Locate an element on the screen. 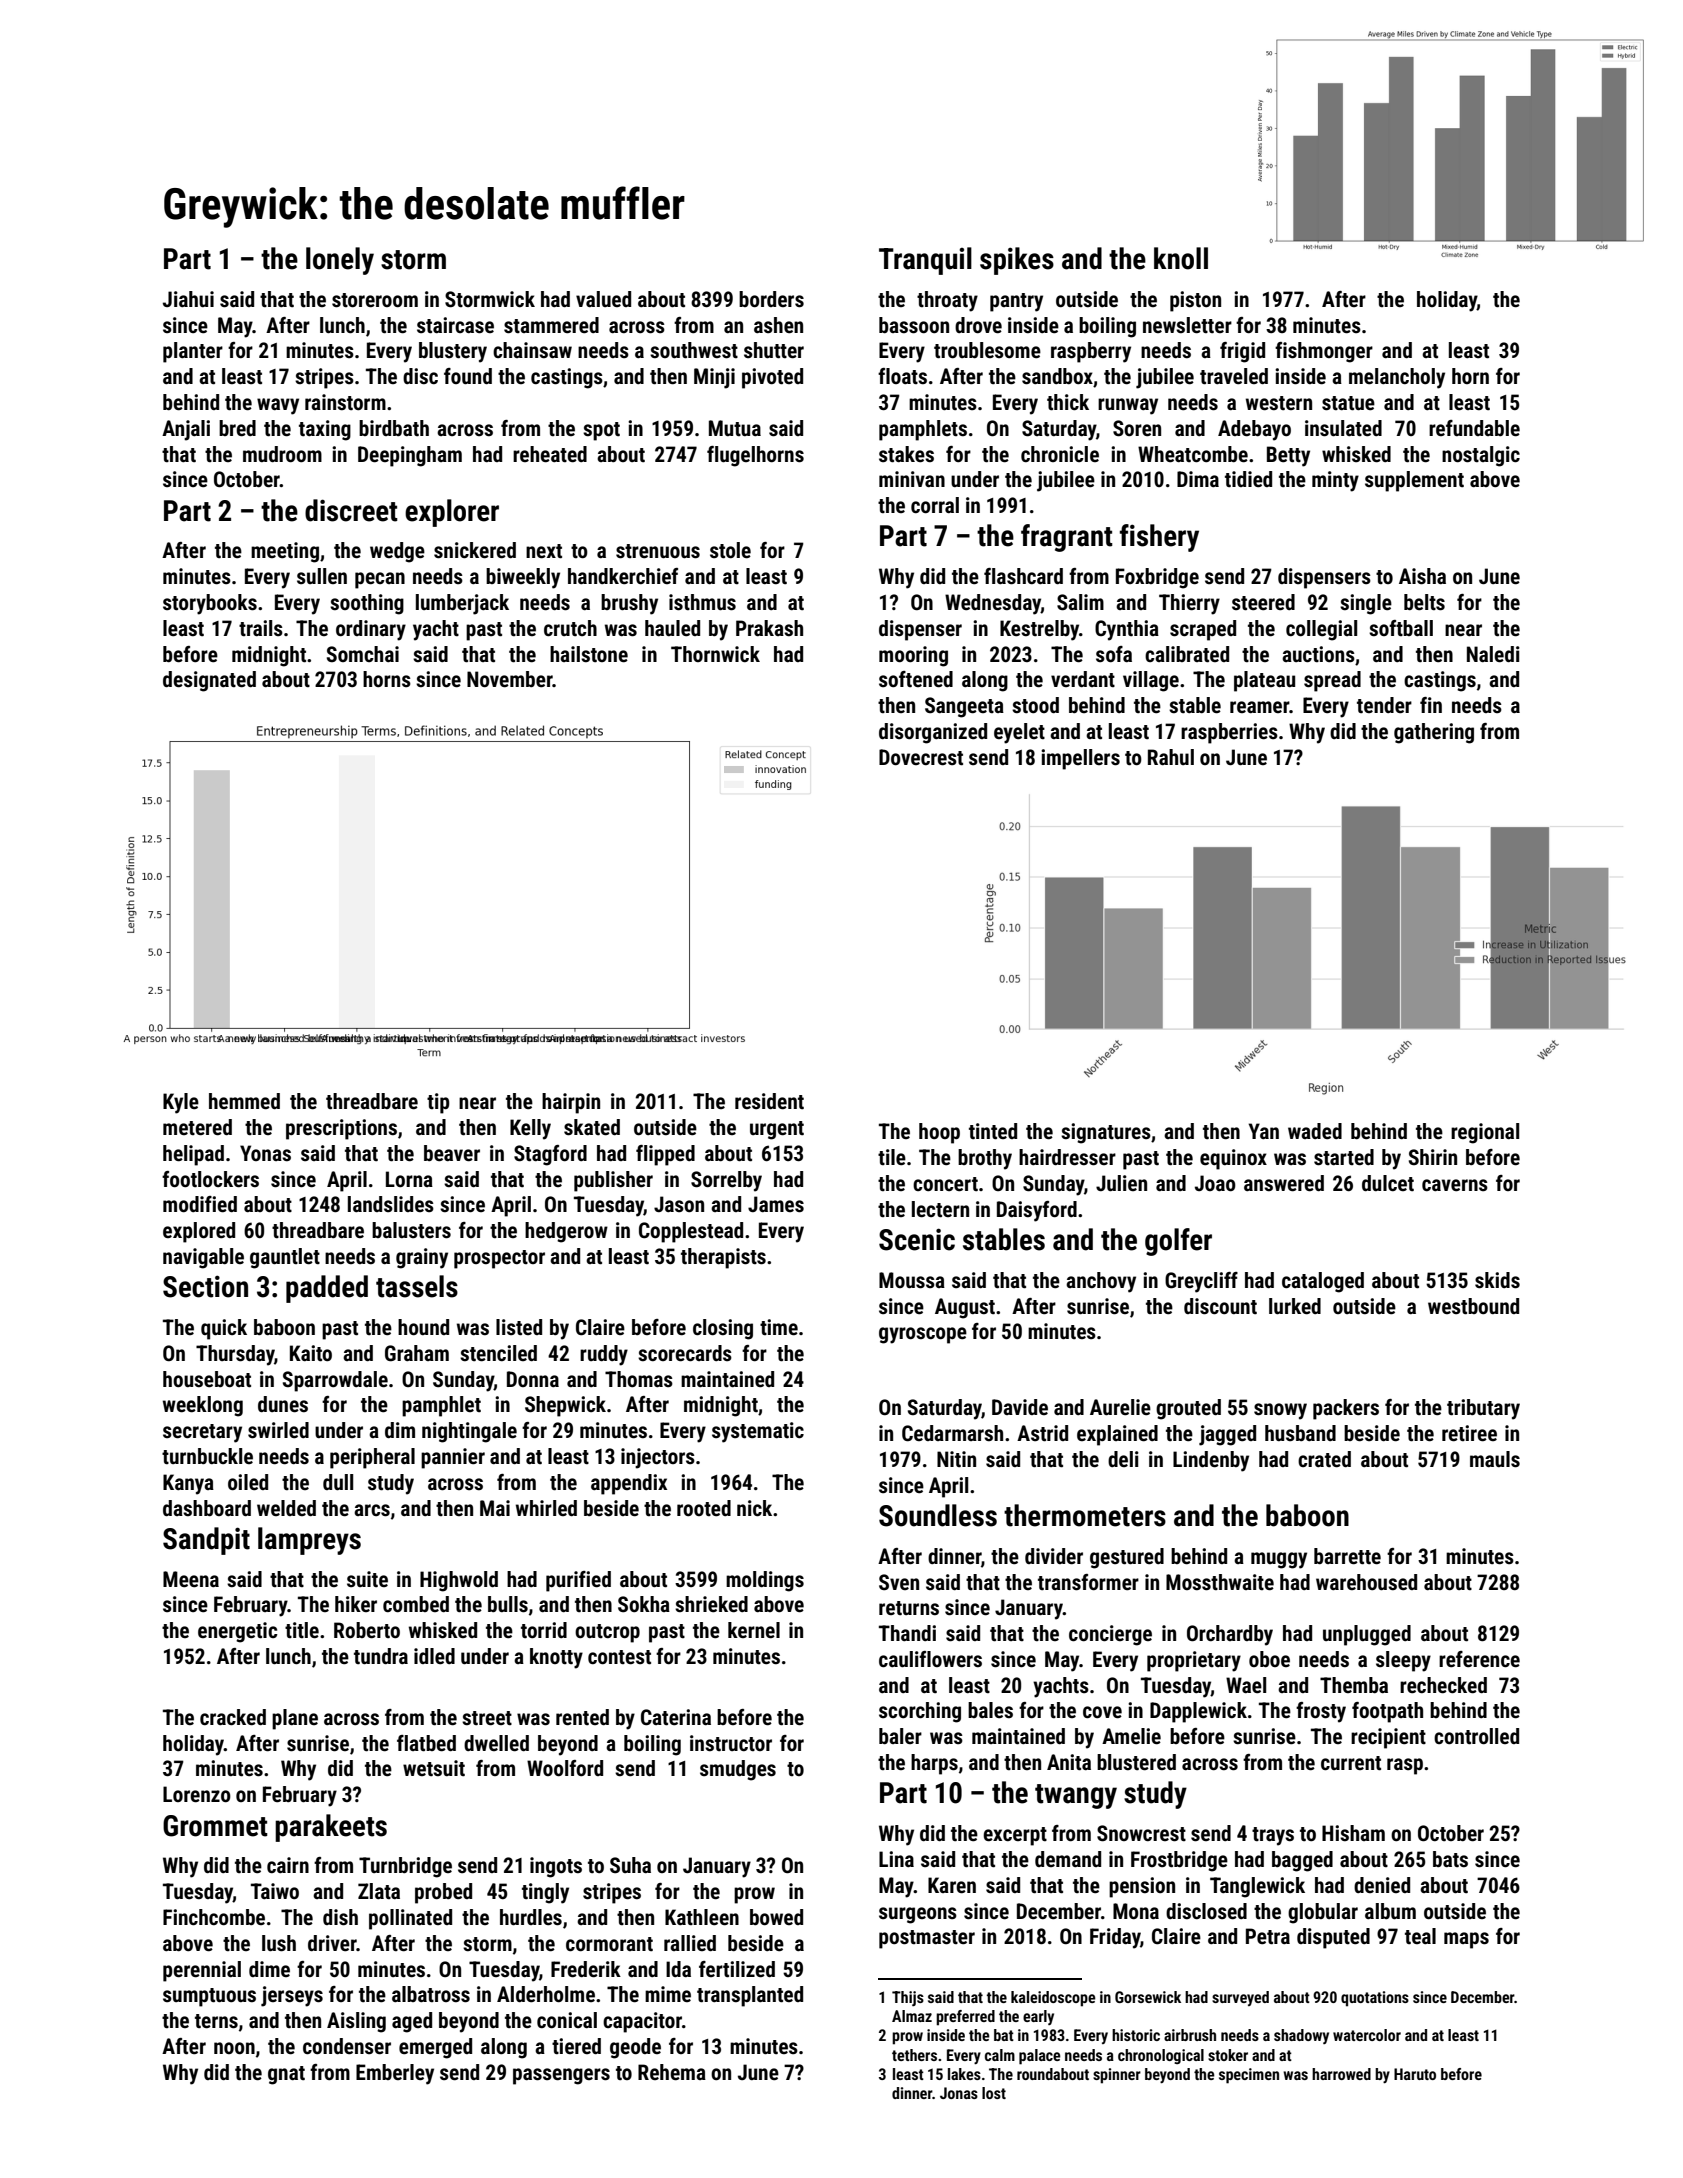  tinted is located at coordinates (993, 1131).
